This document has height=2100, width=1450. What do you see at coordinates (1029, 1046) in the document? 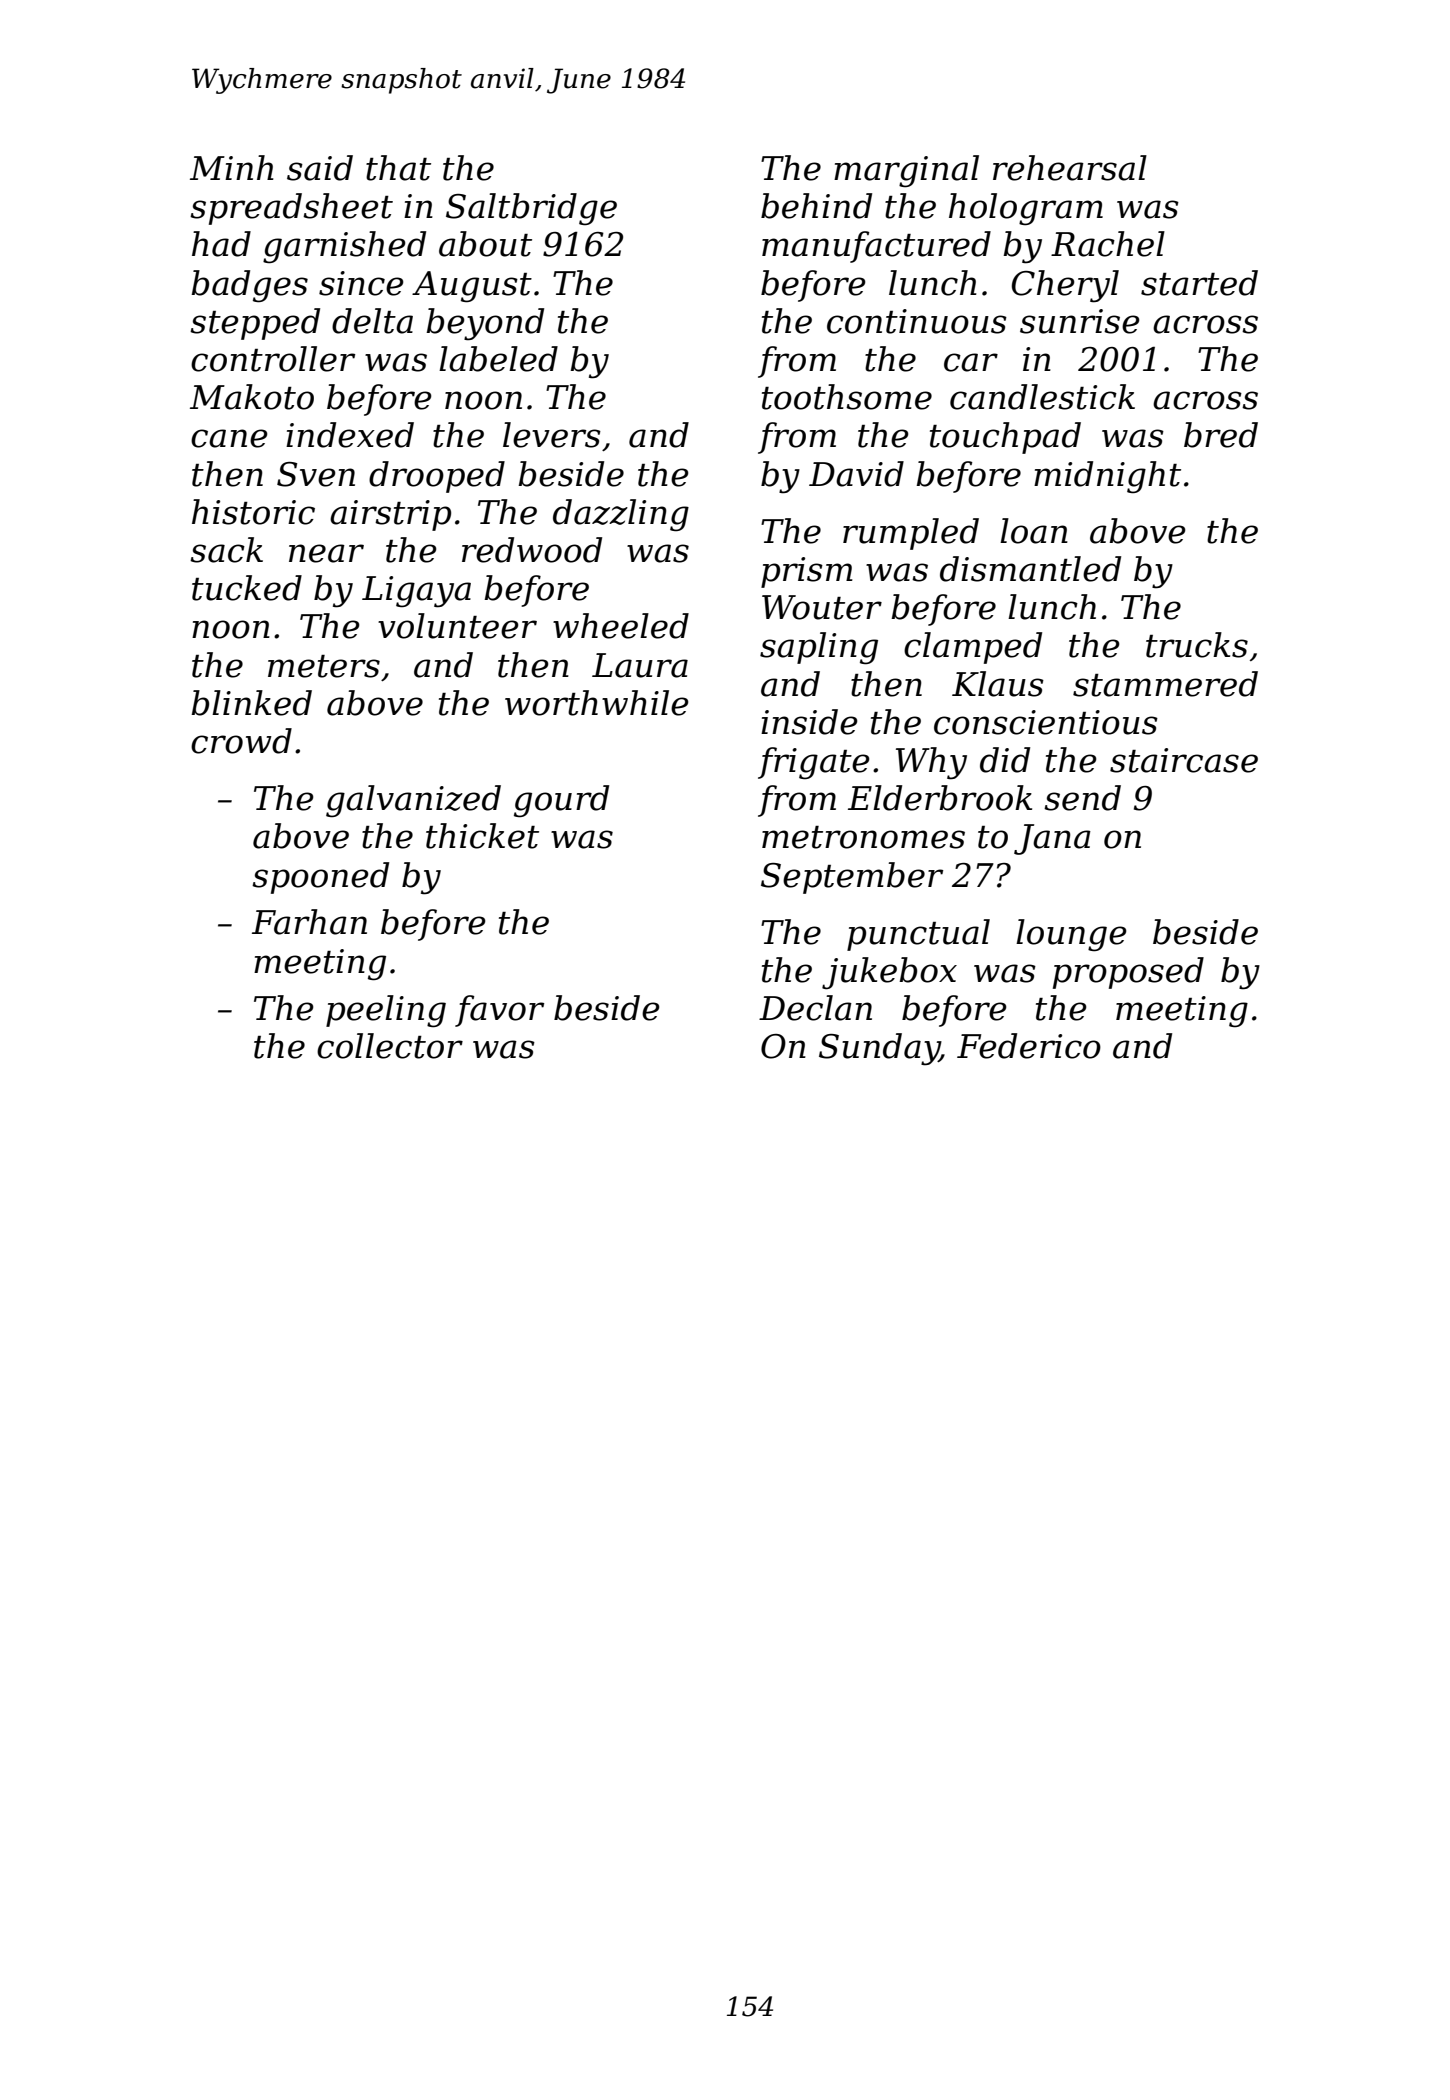
I see `Federico` at bounding box center [1029, 1046].
